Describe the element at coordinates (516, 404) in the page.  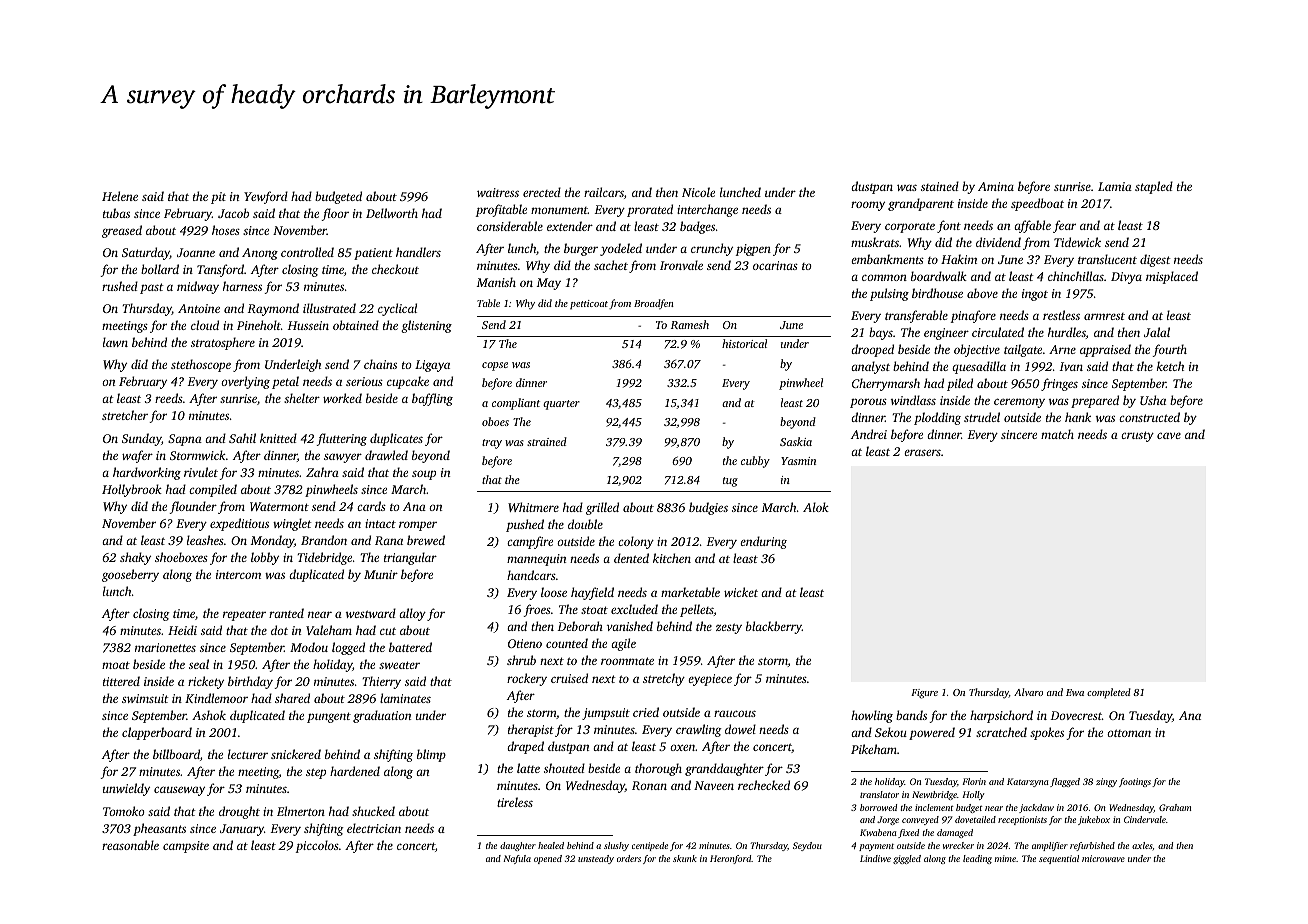
I see `compliant` at that location.
